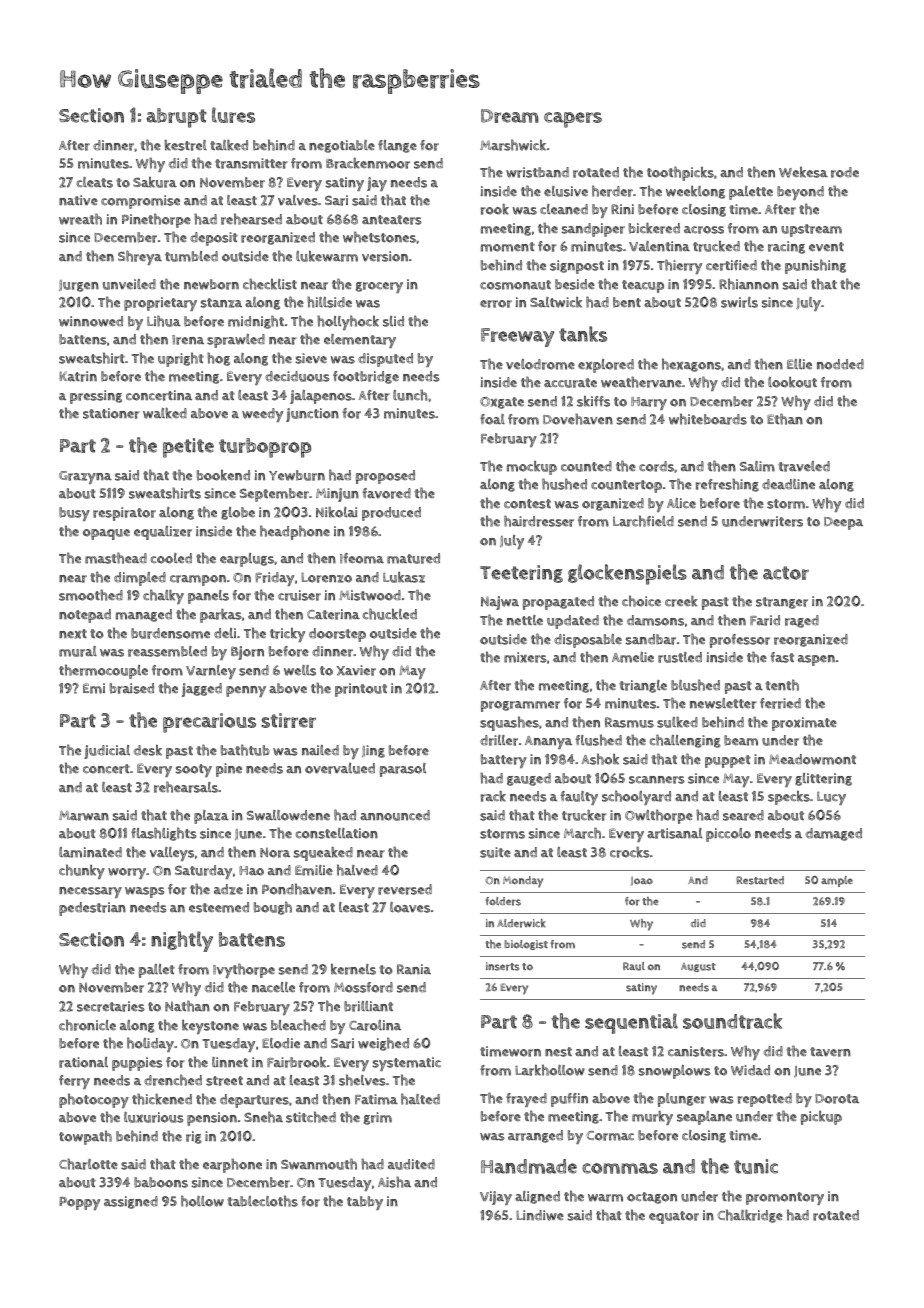 This screenshot has width=924, height=1308. I want to click on Marshwick, so click(513, 145).
